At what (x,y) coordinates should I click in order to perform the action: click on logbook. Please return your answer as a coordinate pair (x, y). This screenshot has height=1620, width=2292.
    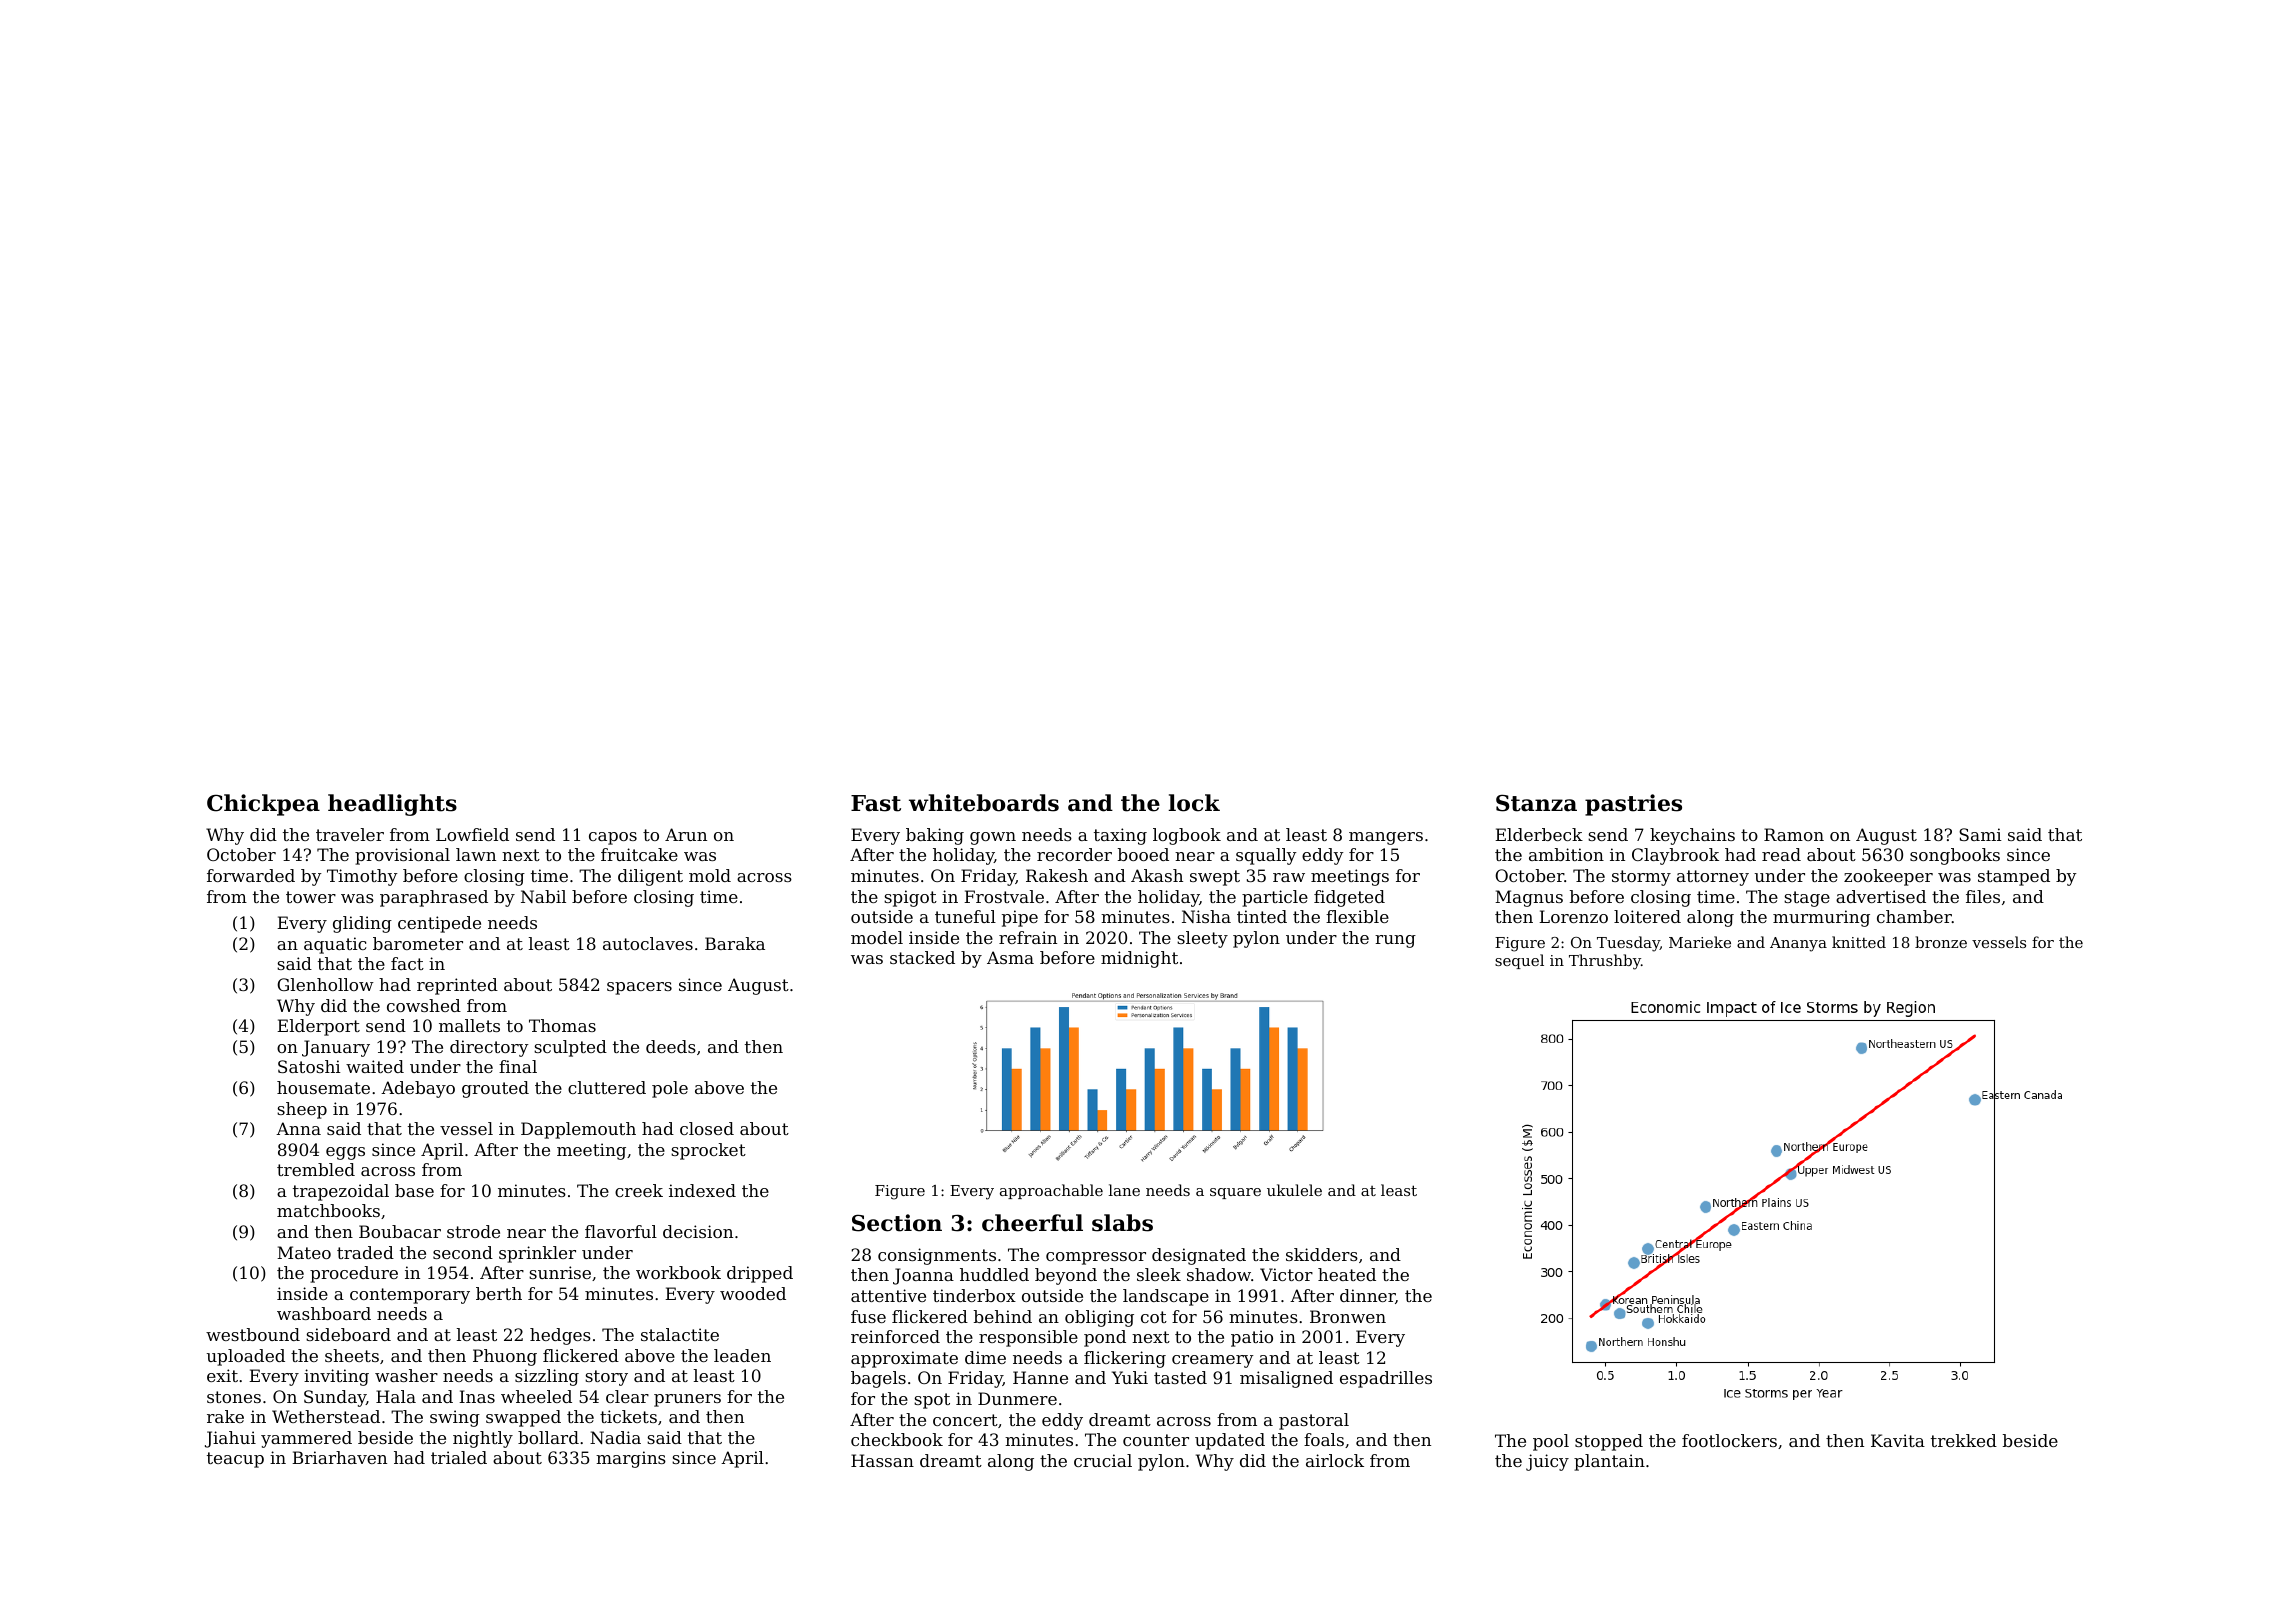
    Looking at the image, I should click on (1187, 836).
